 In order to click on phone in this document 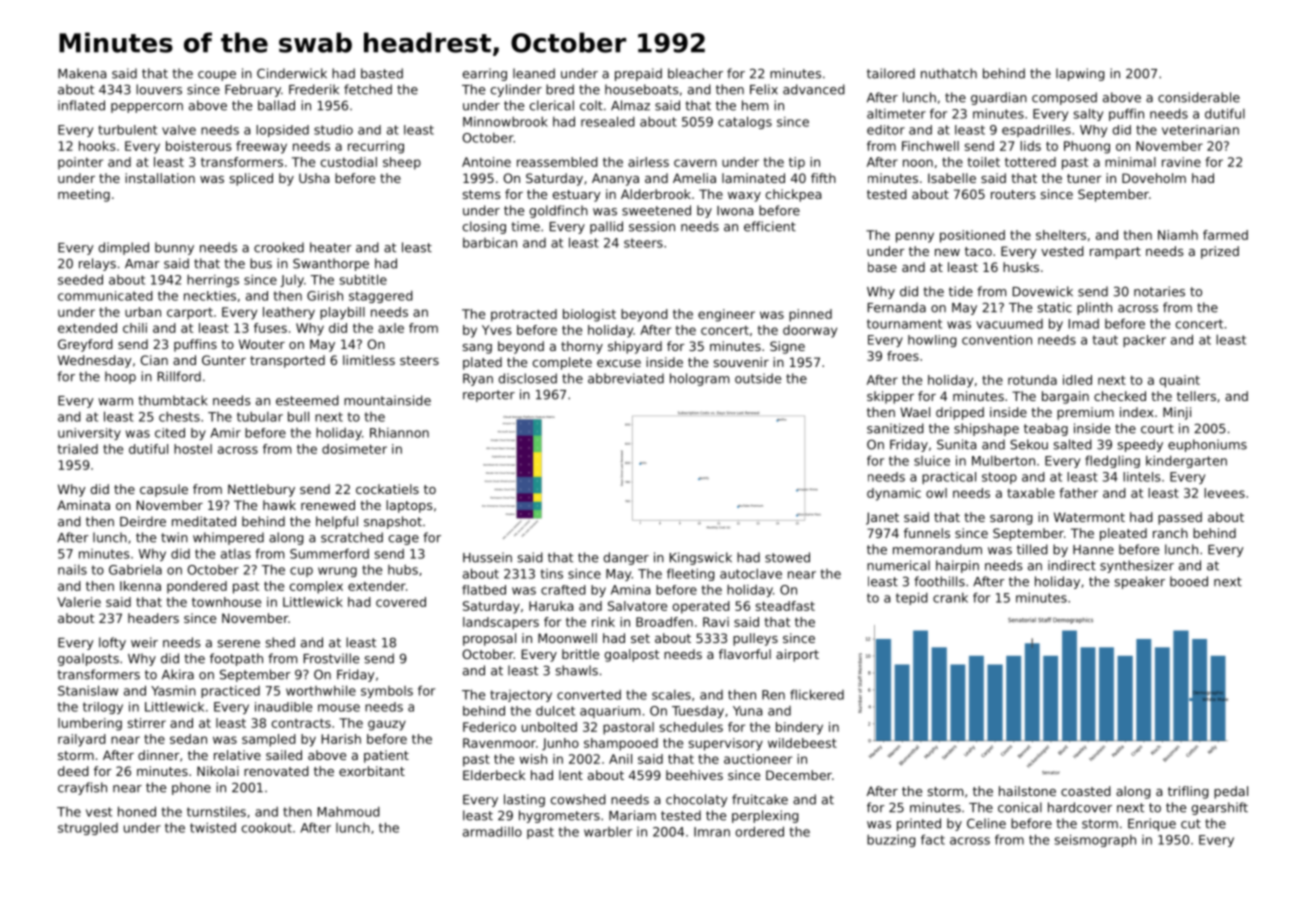, I will do `click(191, 788)`.
